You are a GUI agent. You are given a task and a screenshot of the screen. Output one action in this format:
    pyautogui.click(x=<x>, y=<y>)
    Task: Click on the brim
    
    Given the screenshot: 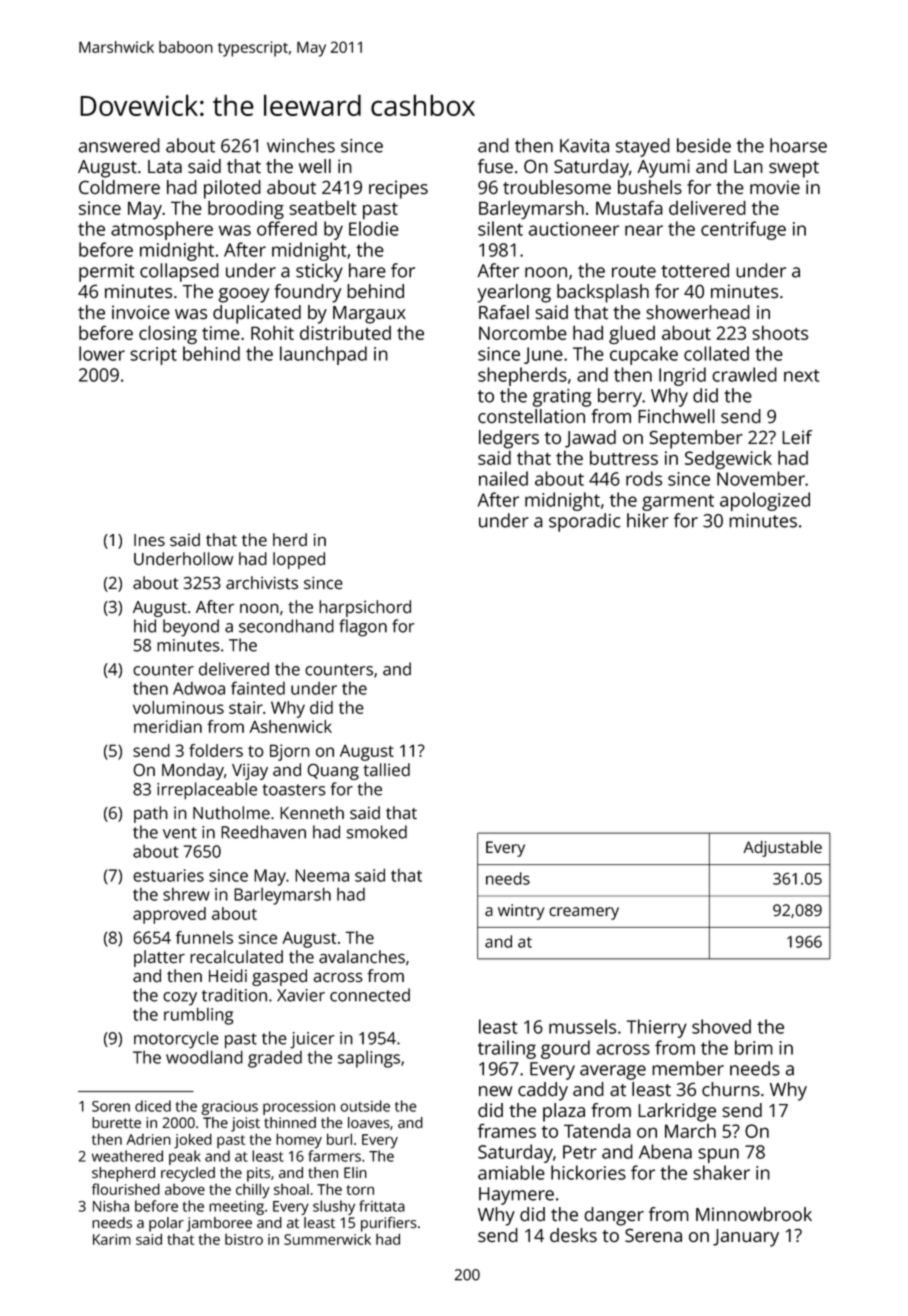 What is the action you would take?
    pyautogui.click(x=754, y=1047)
